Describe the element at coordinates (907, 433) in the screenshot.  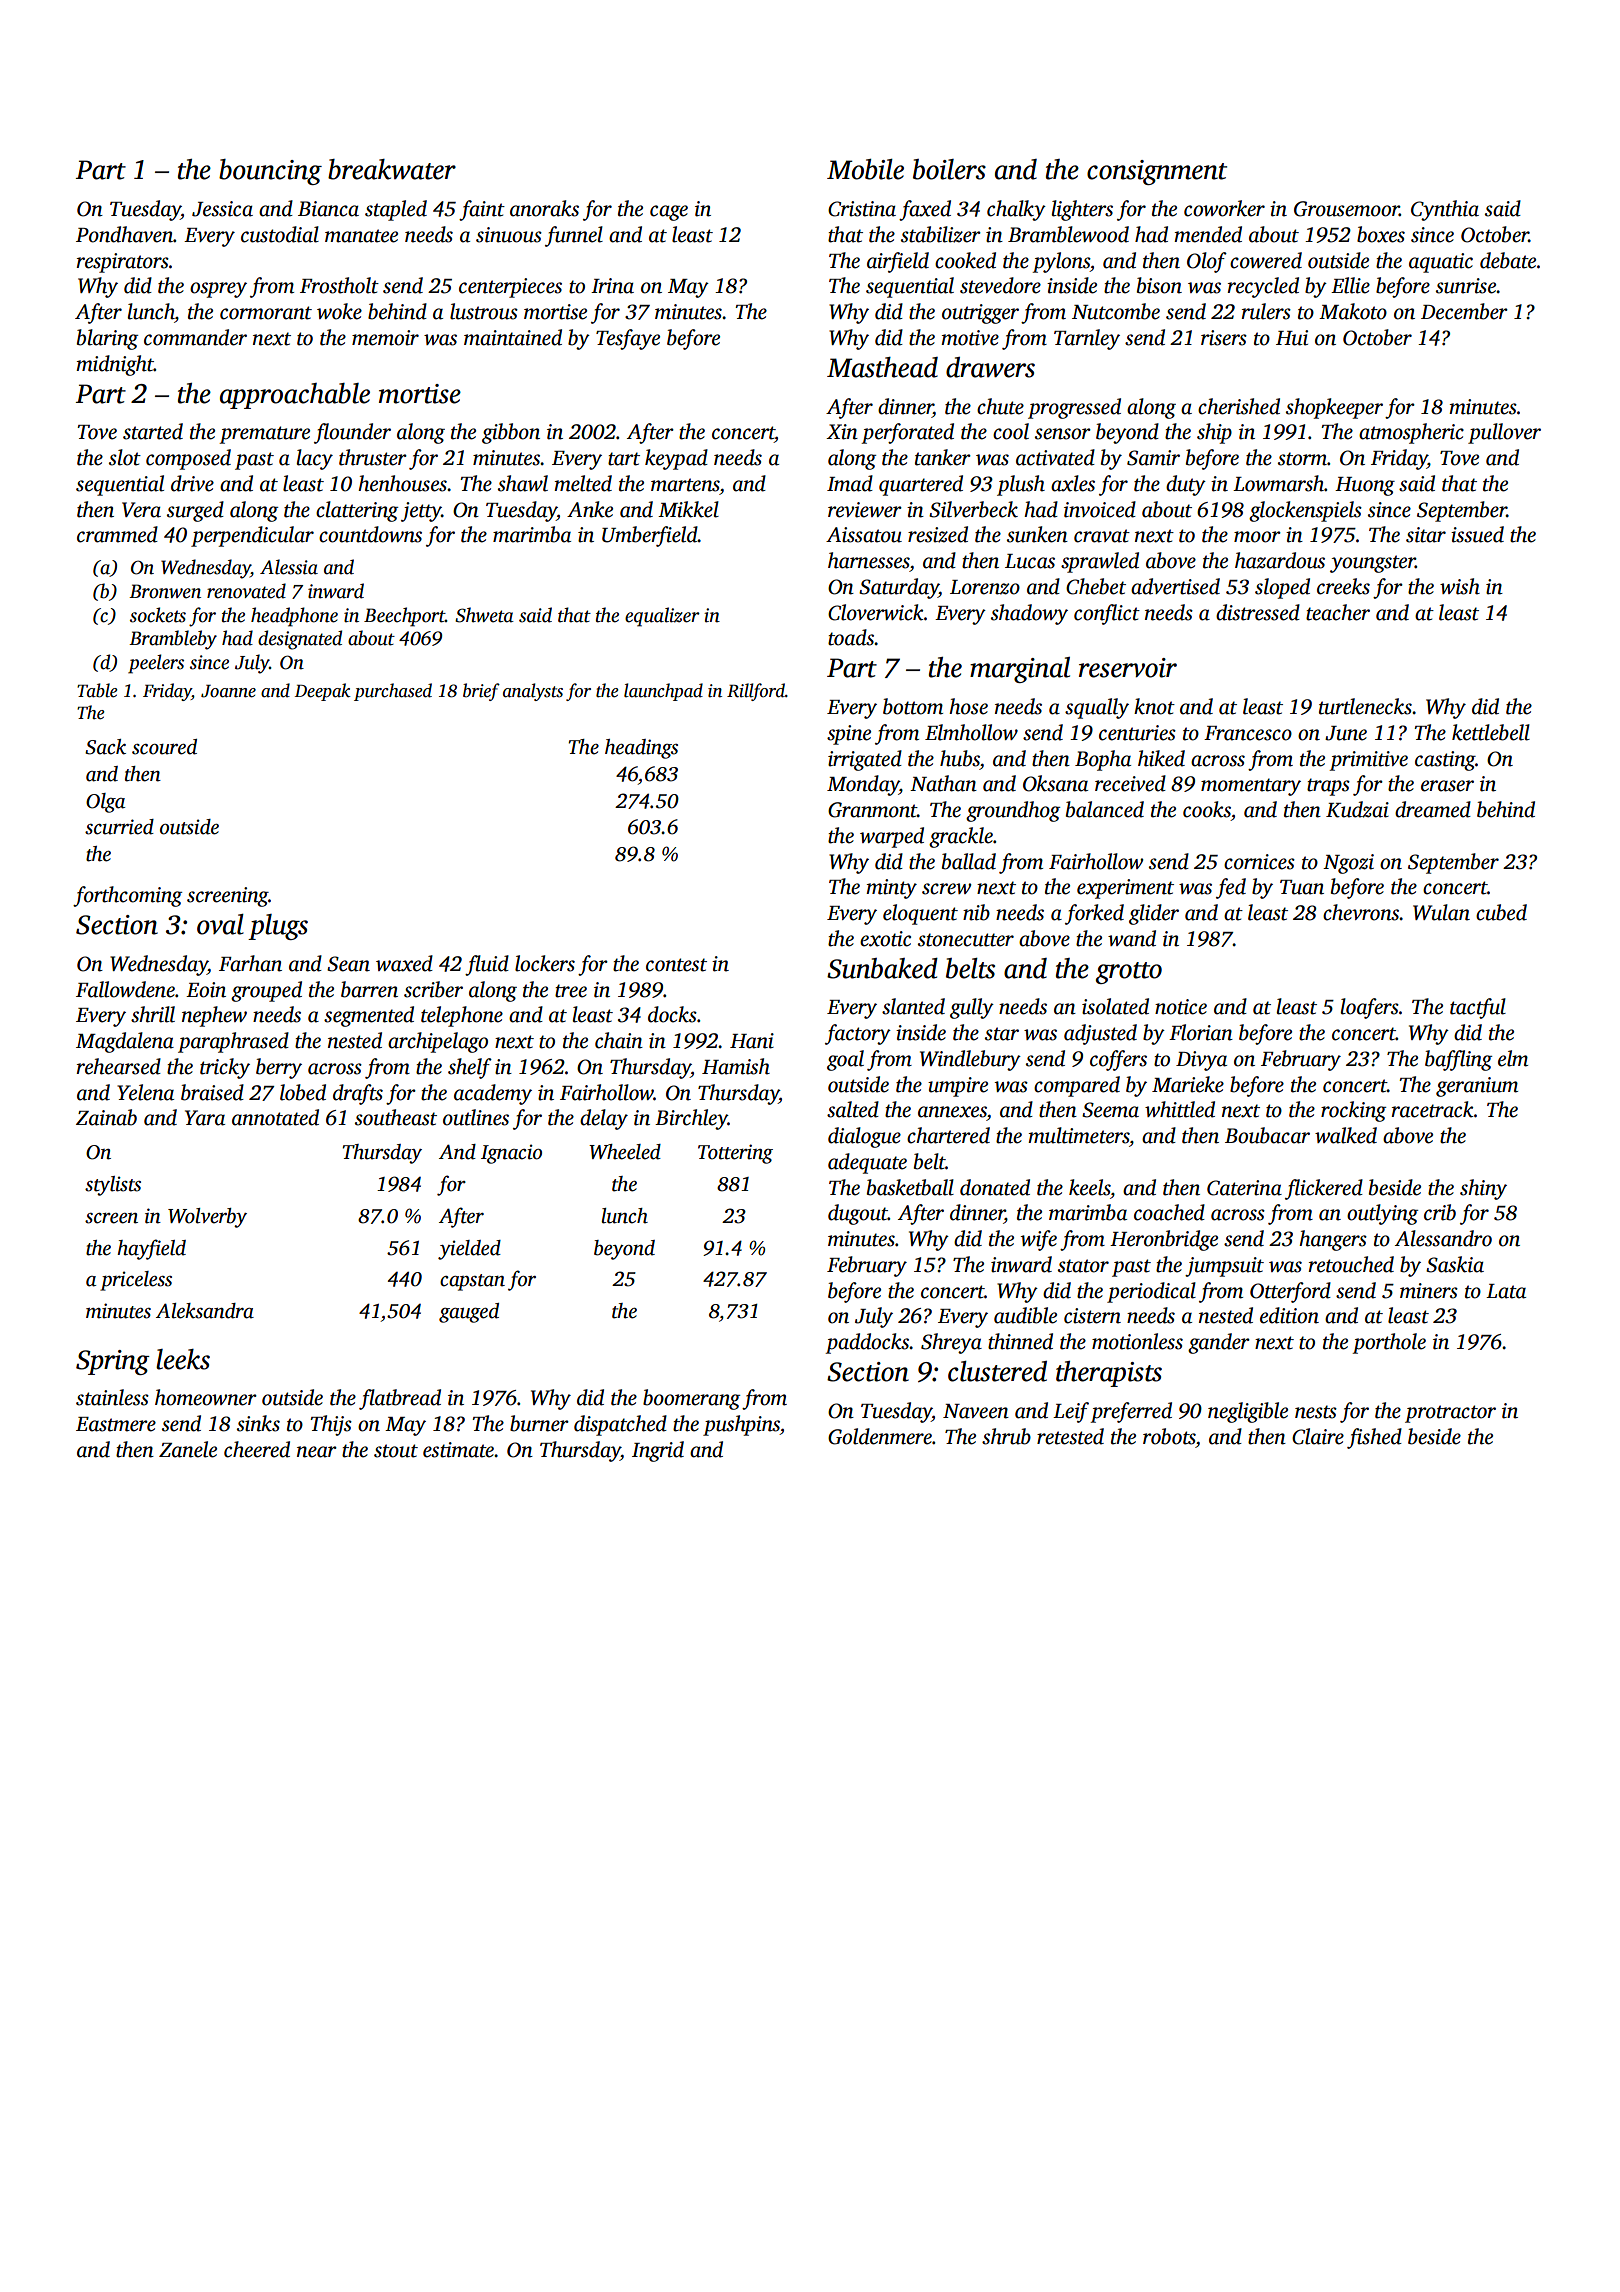
I see `perforated` at that location.
